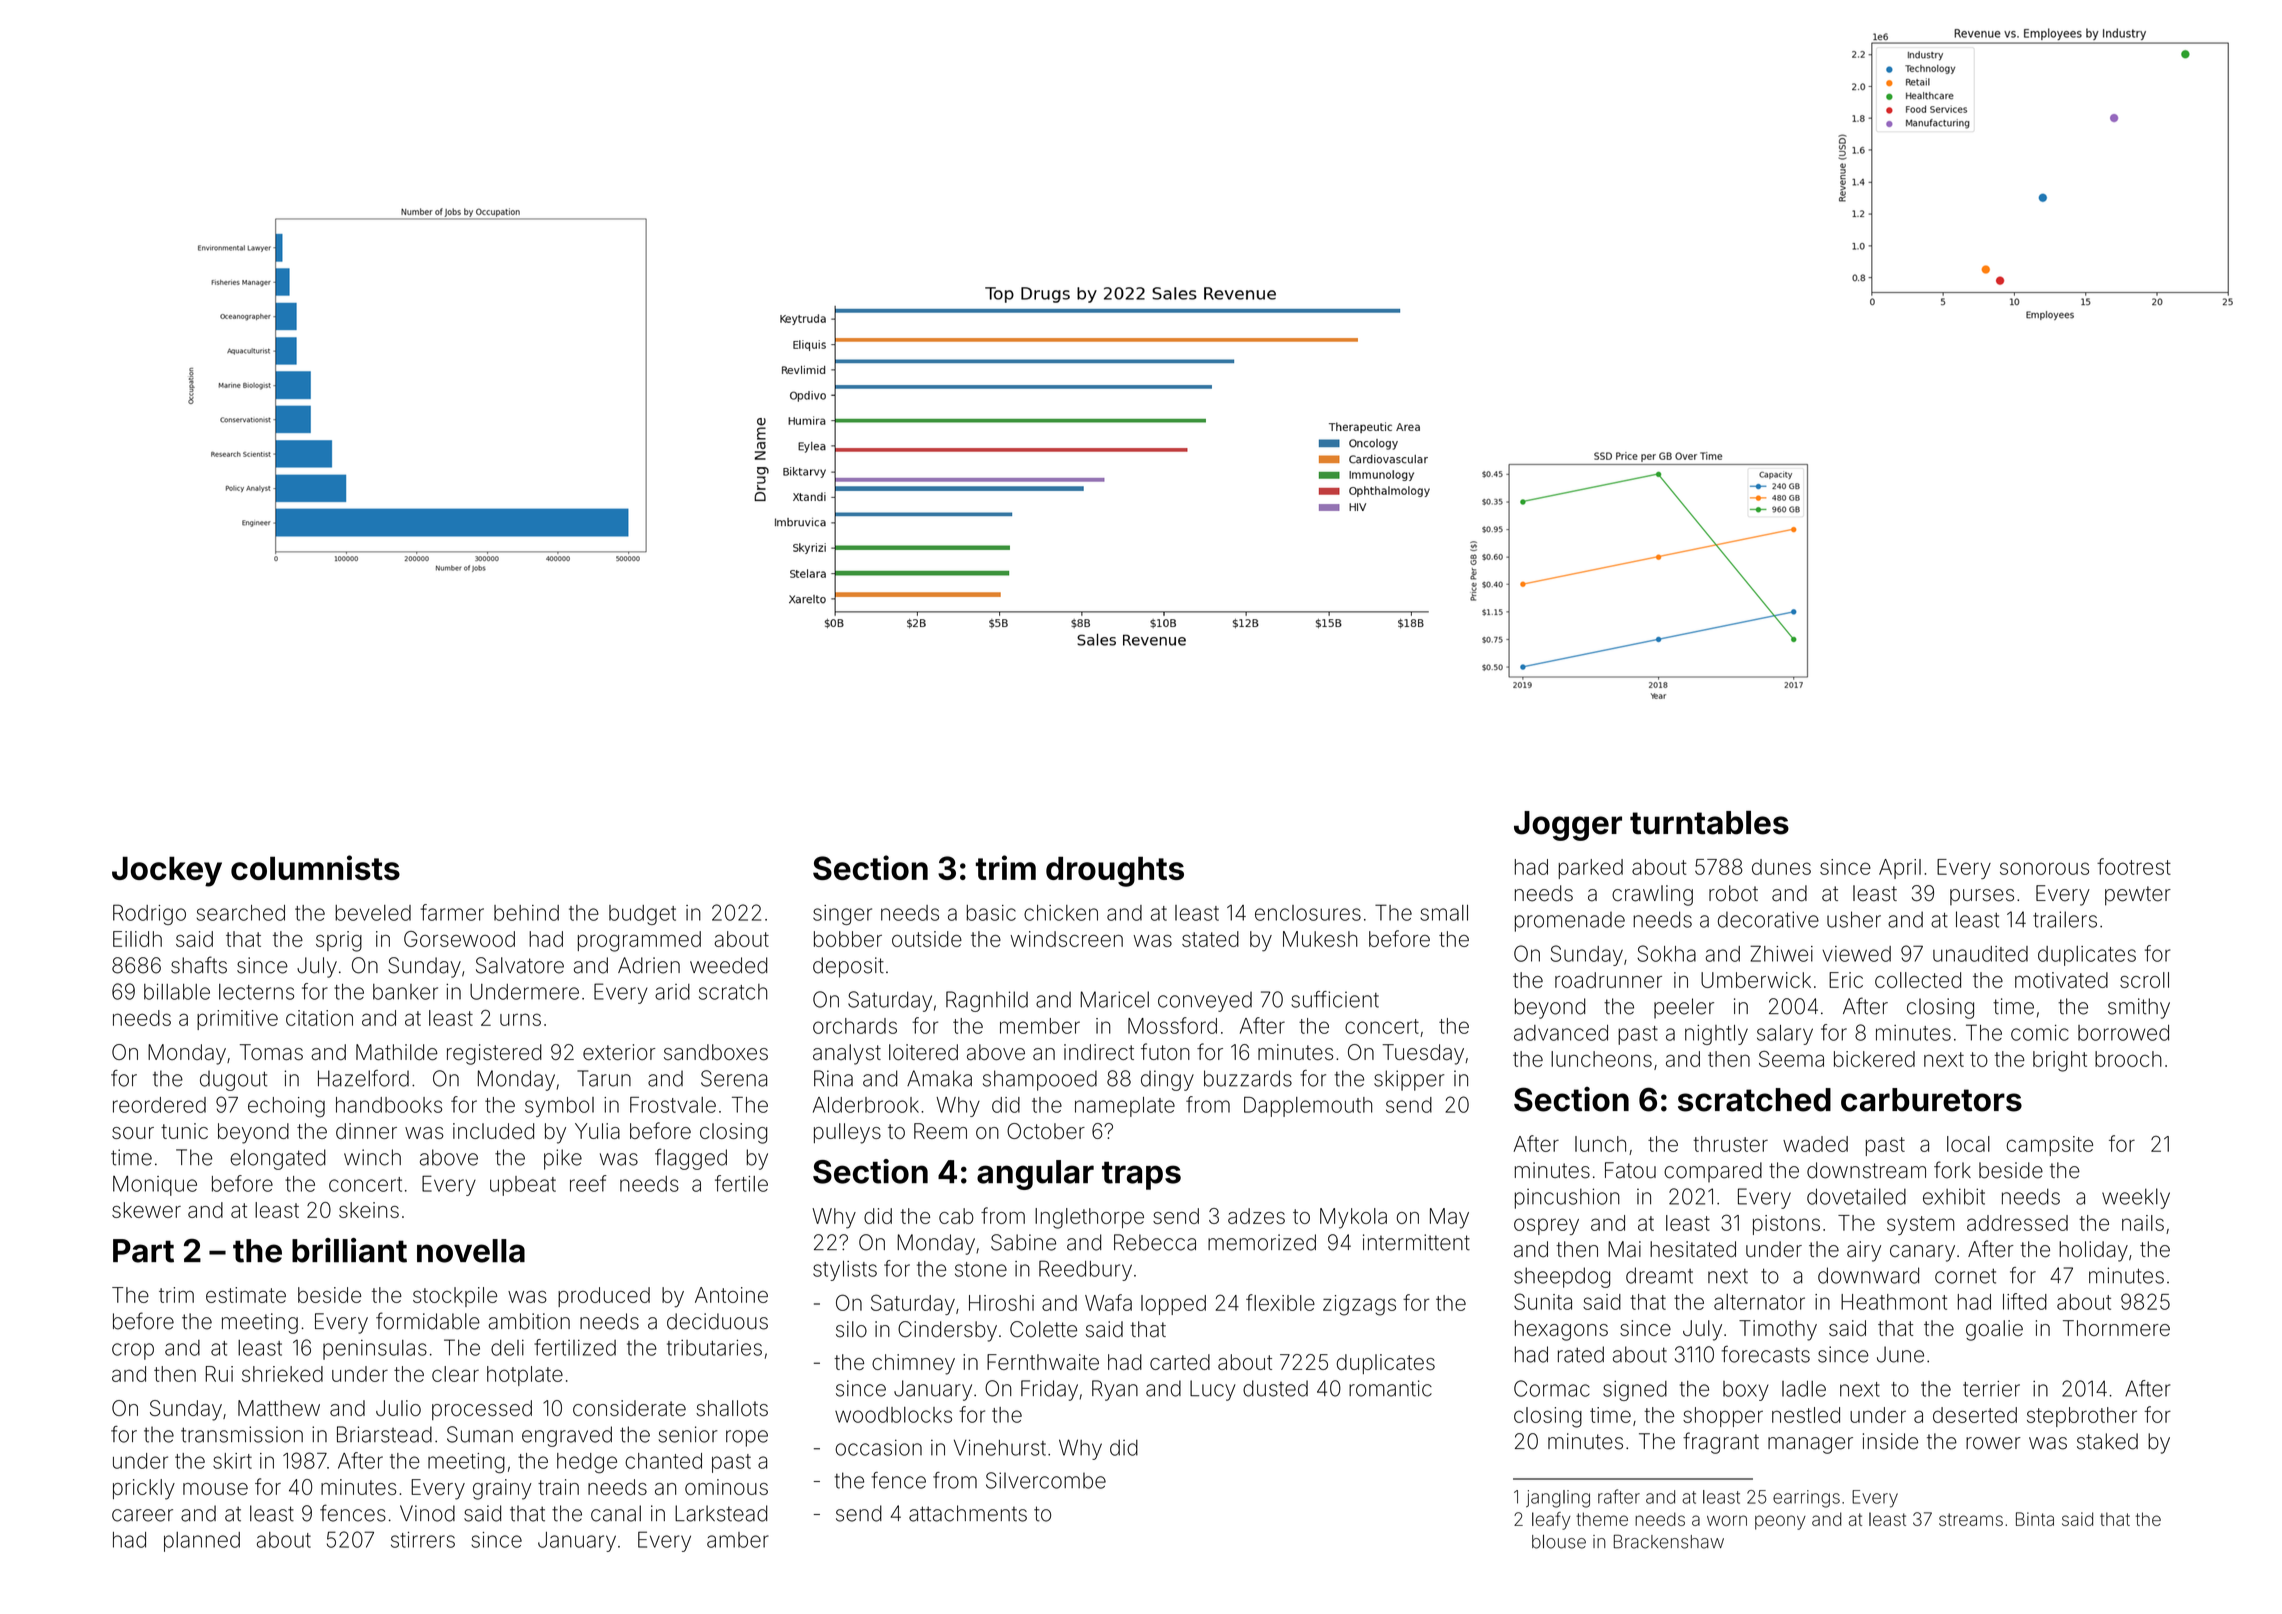  What do you see at coordinates (1730, 1144) in the page?
I see `thruster` at bounding box center [1730, 1144].
